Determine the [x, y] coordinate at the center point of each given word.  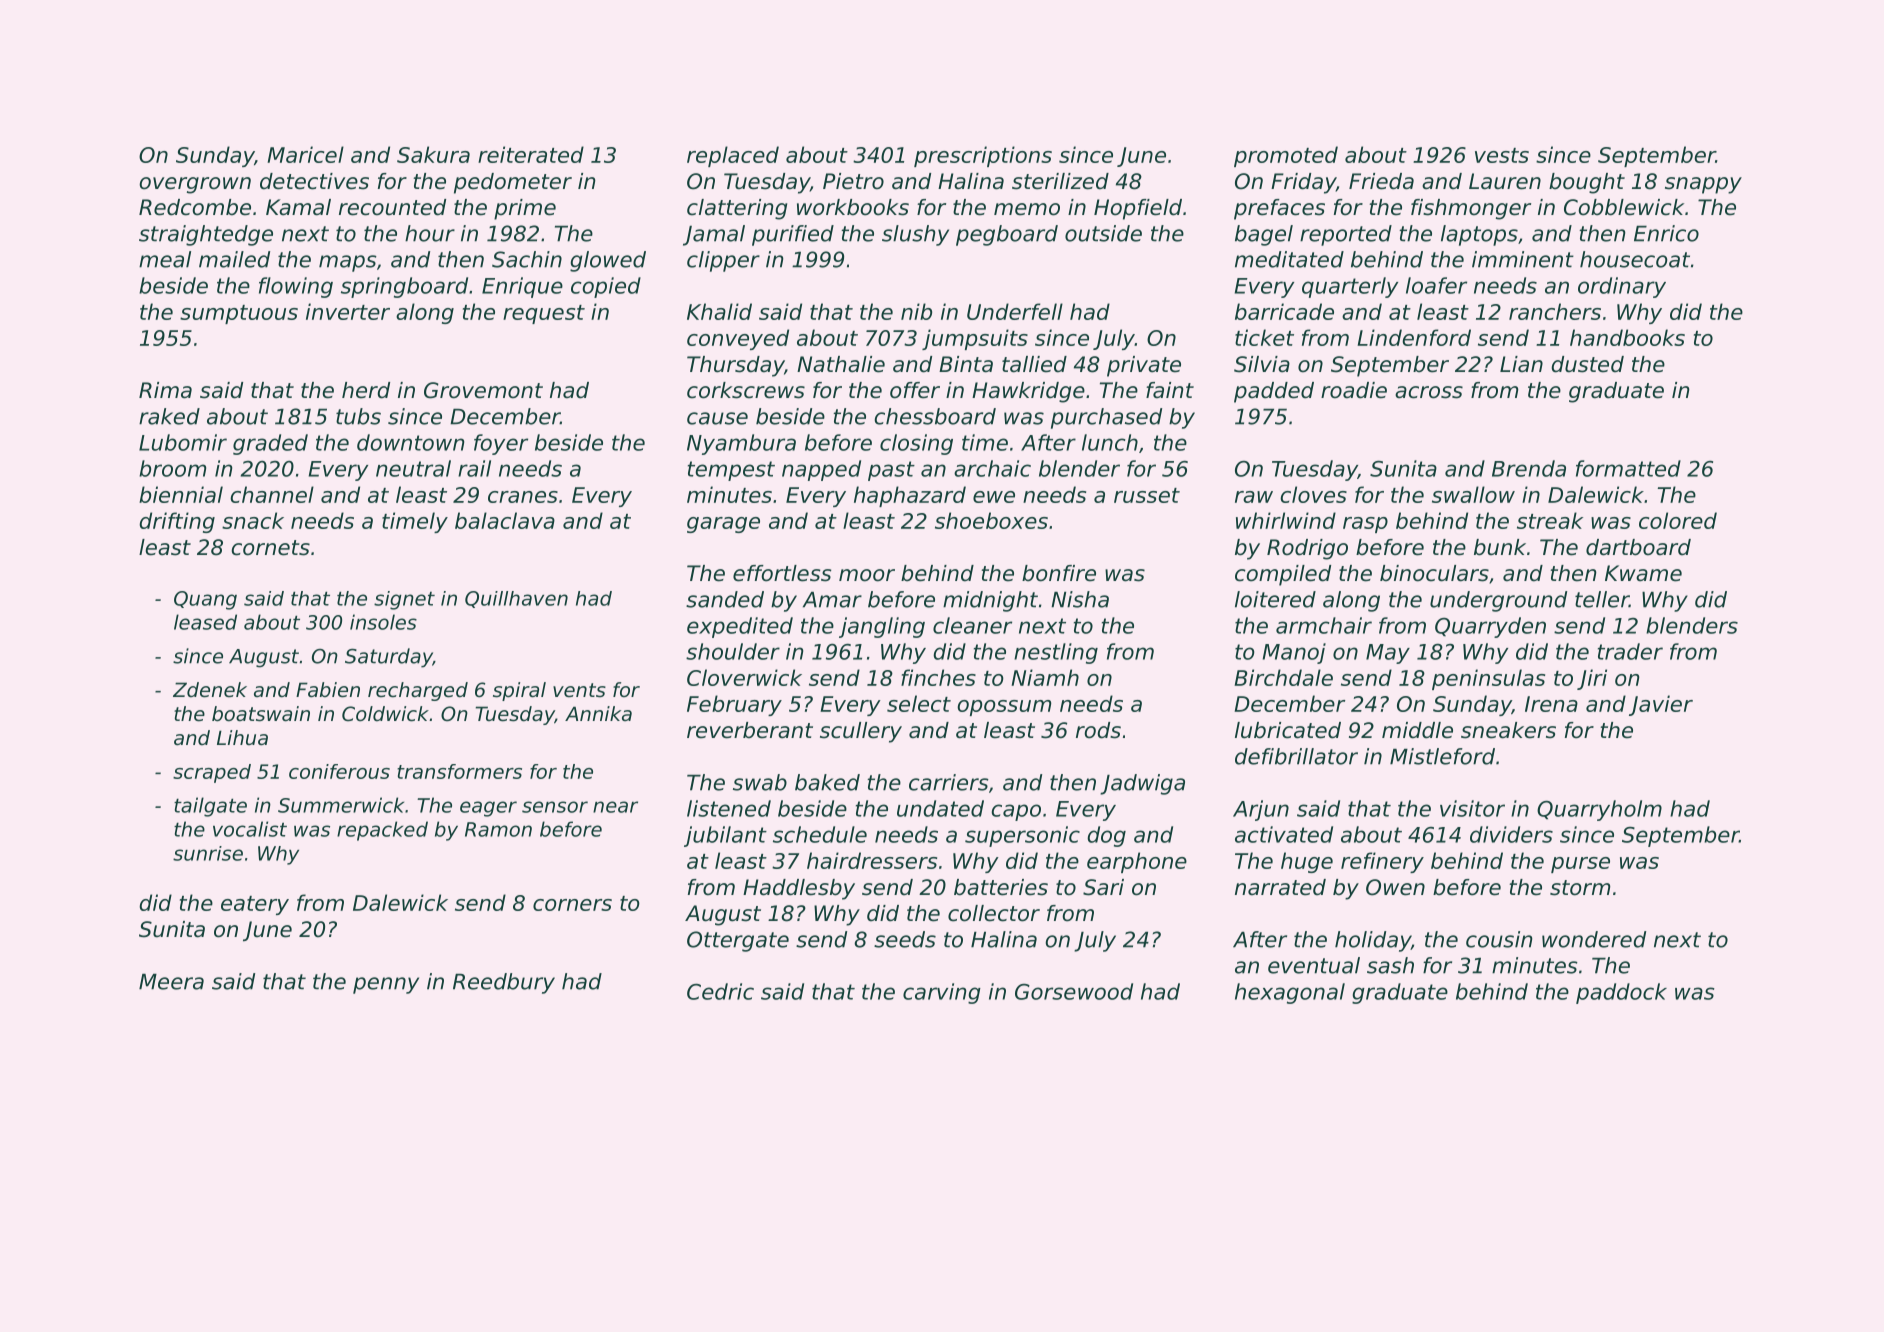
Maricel [305, 154]
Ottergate [738, 941]
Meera [171, 982]
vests [1502, 155]
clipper [723, 261]
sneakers [1508, 730]
